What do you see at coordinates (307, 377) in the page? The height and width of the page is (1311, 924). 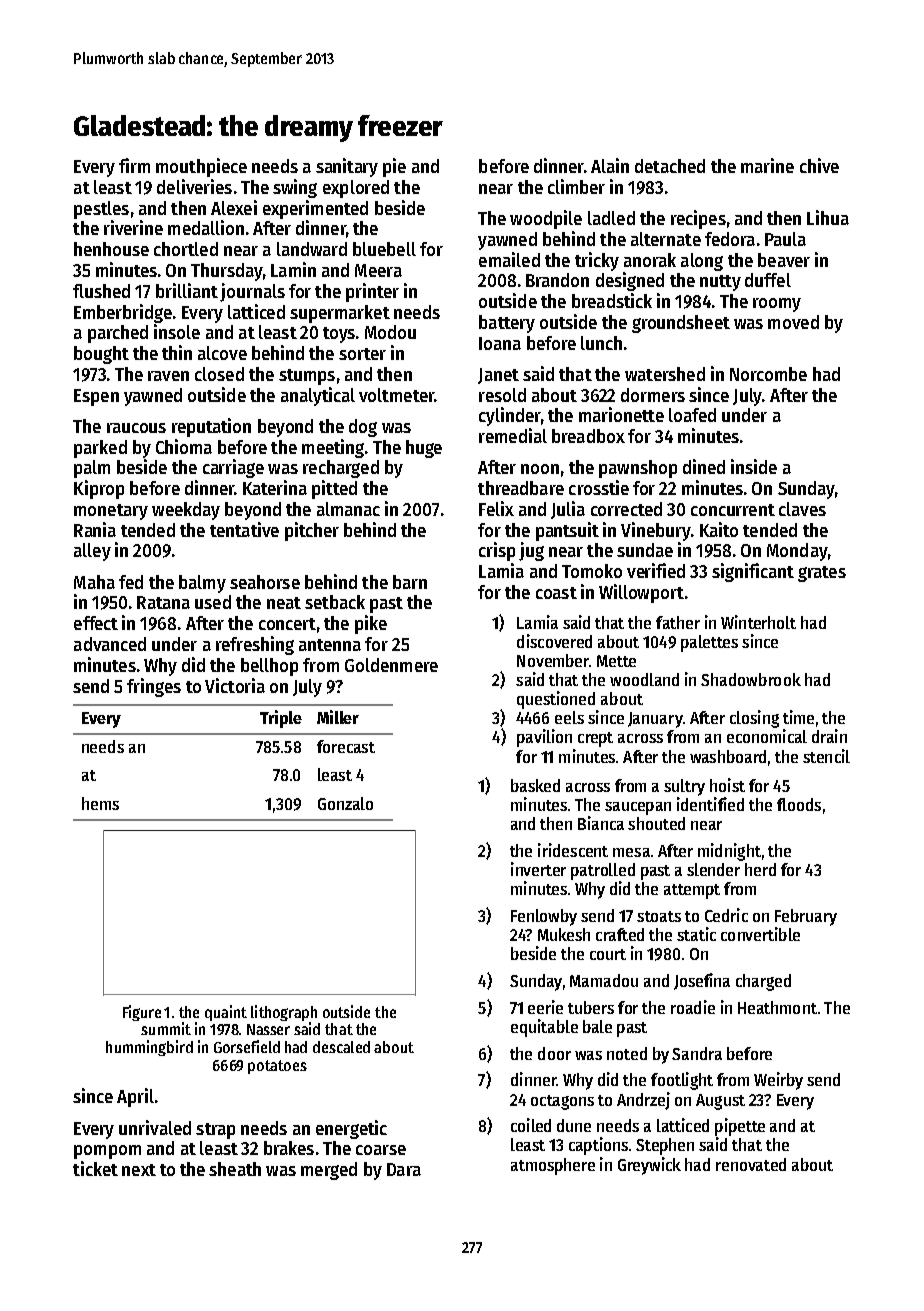 I see `stumps` at bounding box center [307, 377].
